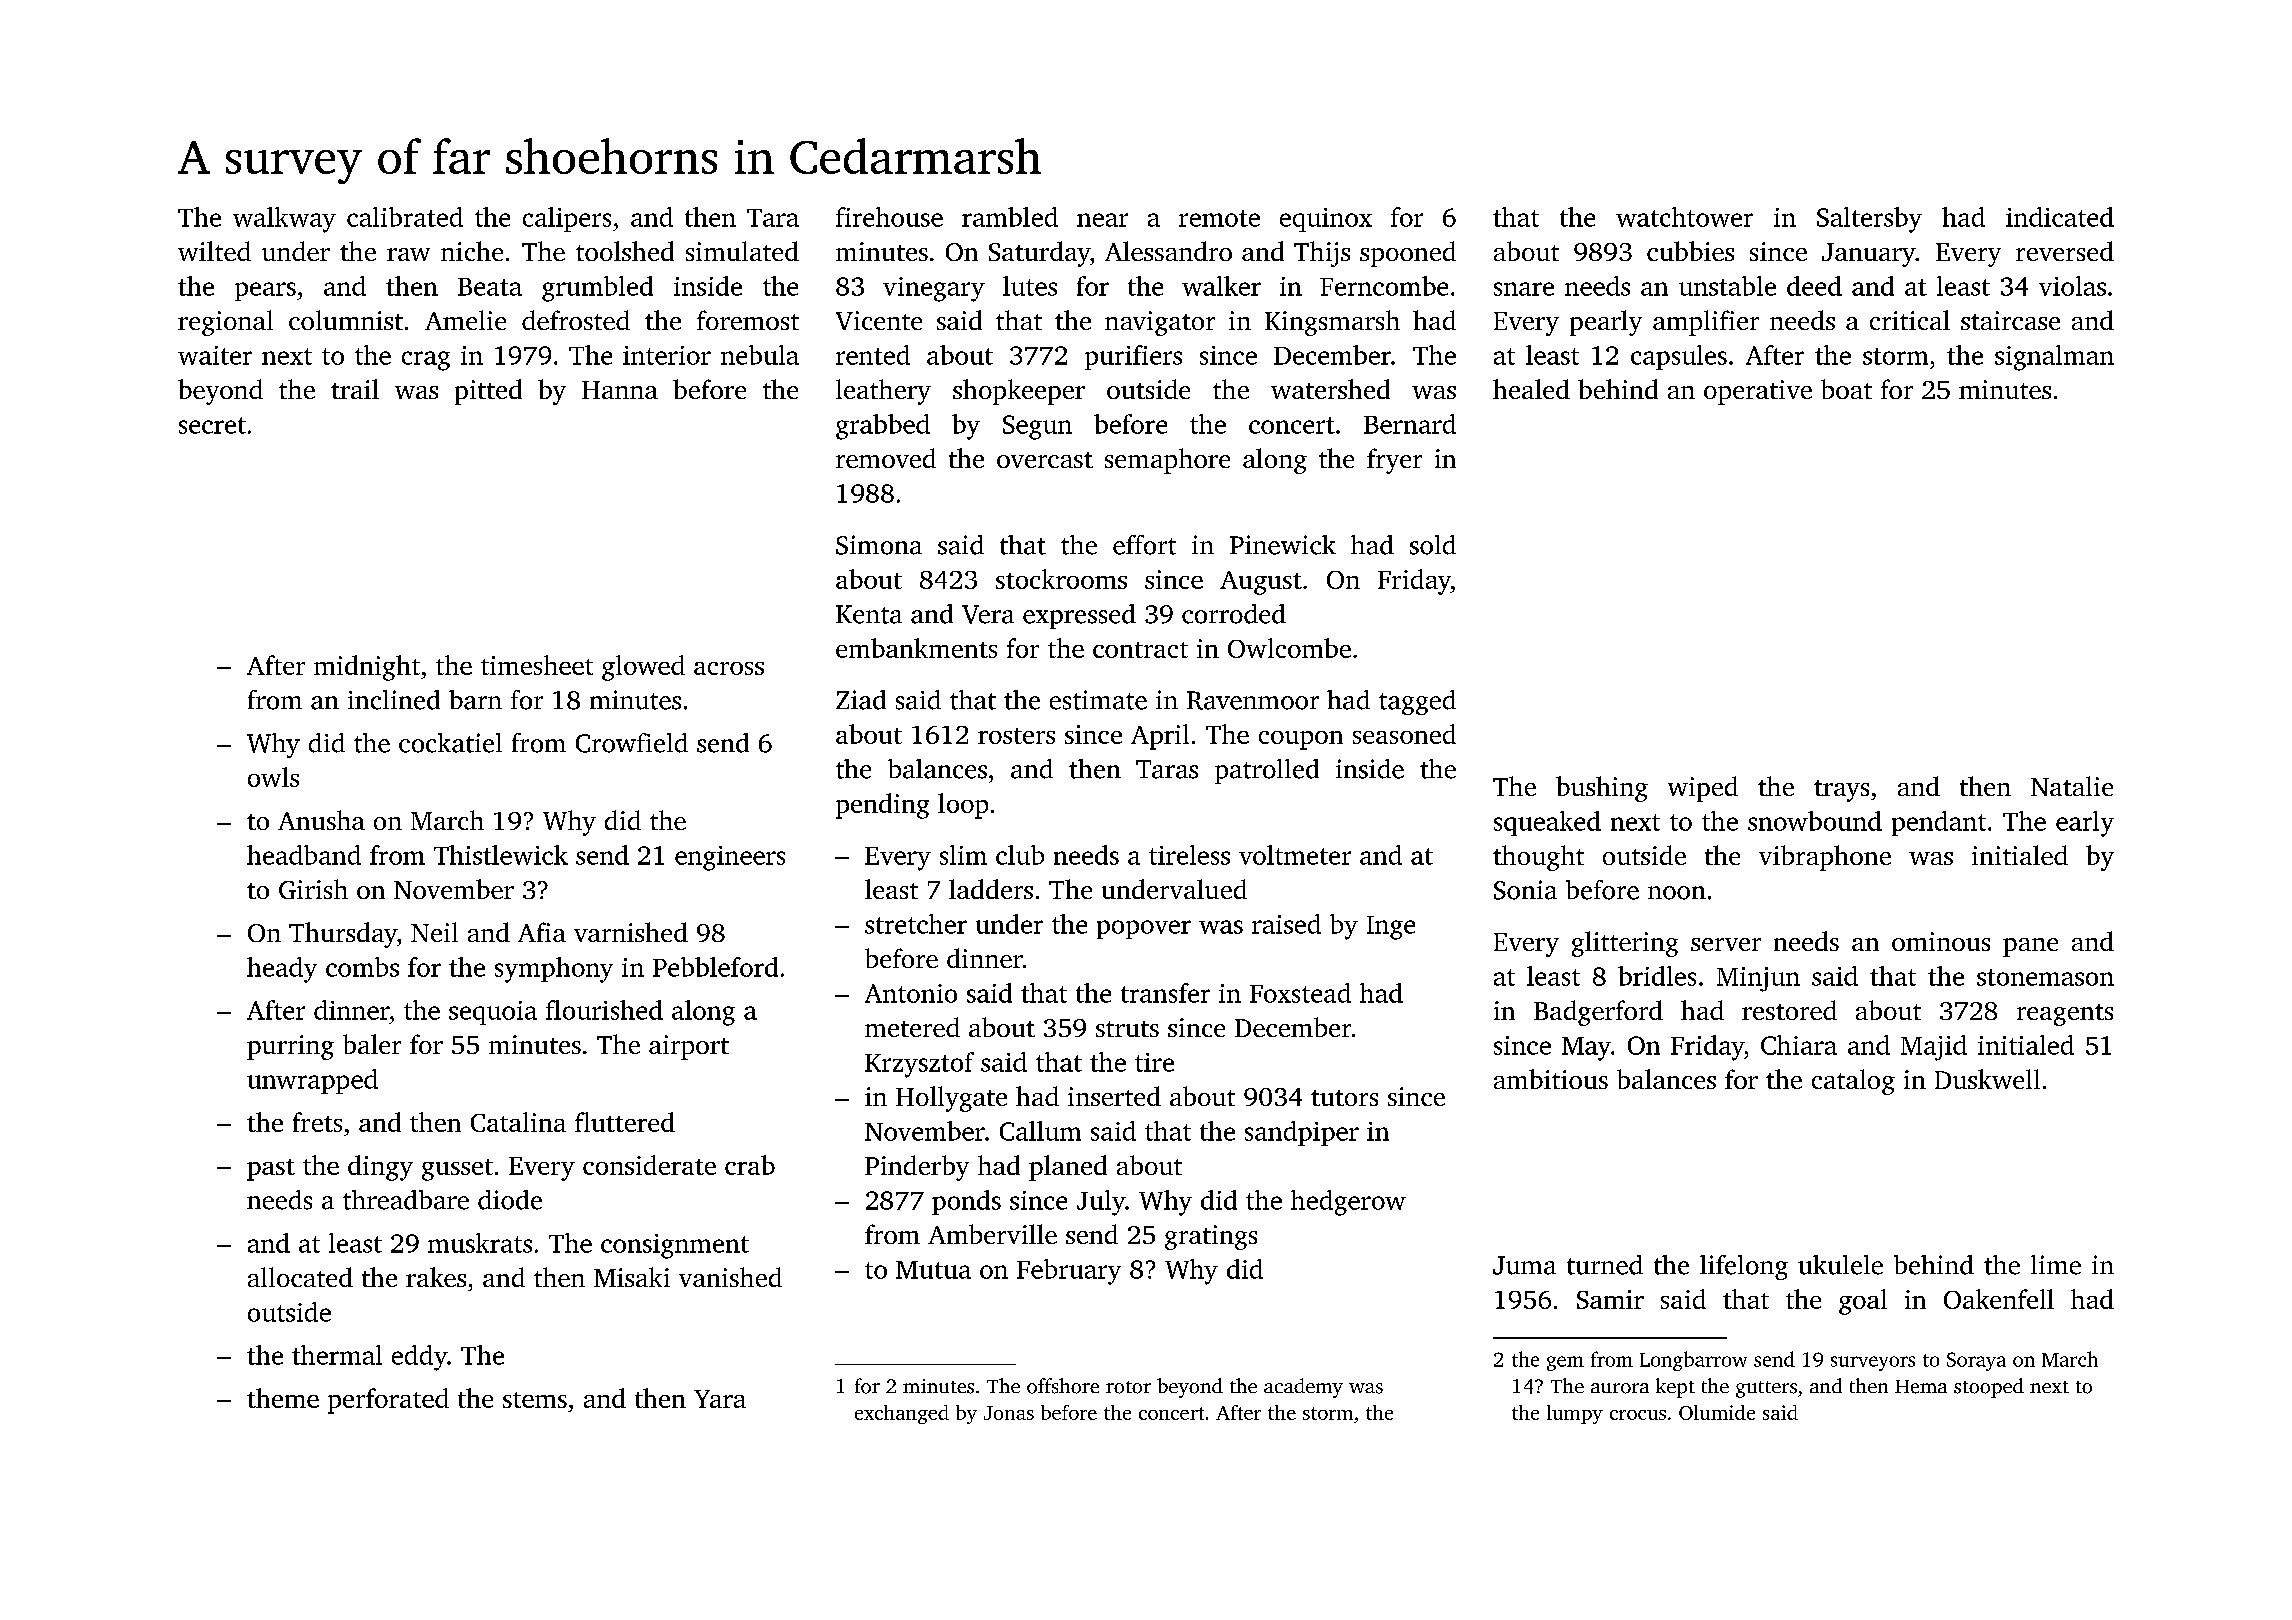 The height and width of the document is (1620, 2292). What do you see at coordinates (1211, 1237) in the document?
I see `gratings` at bounding box center [1211, 1237].
